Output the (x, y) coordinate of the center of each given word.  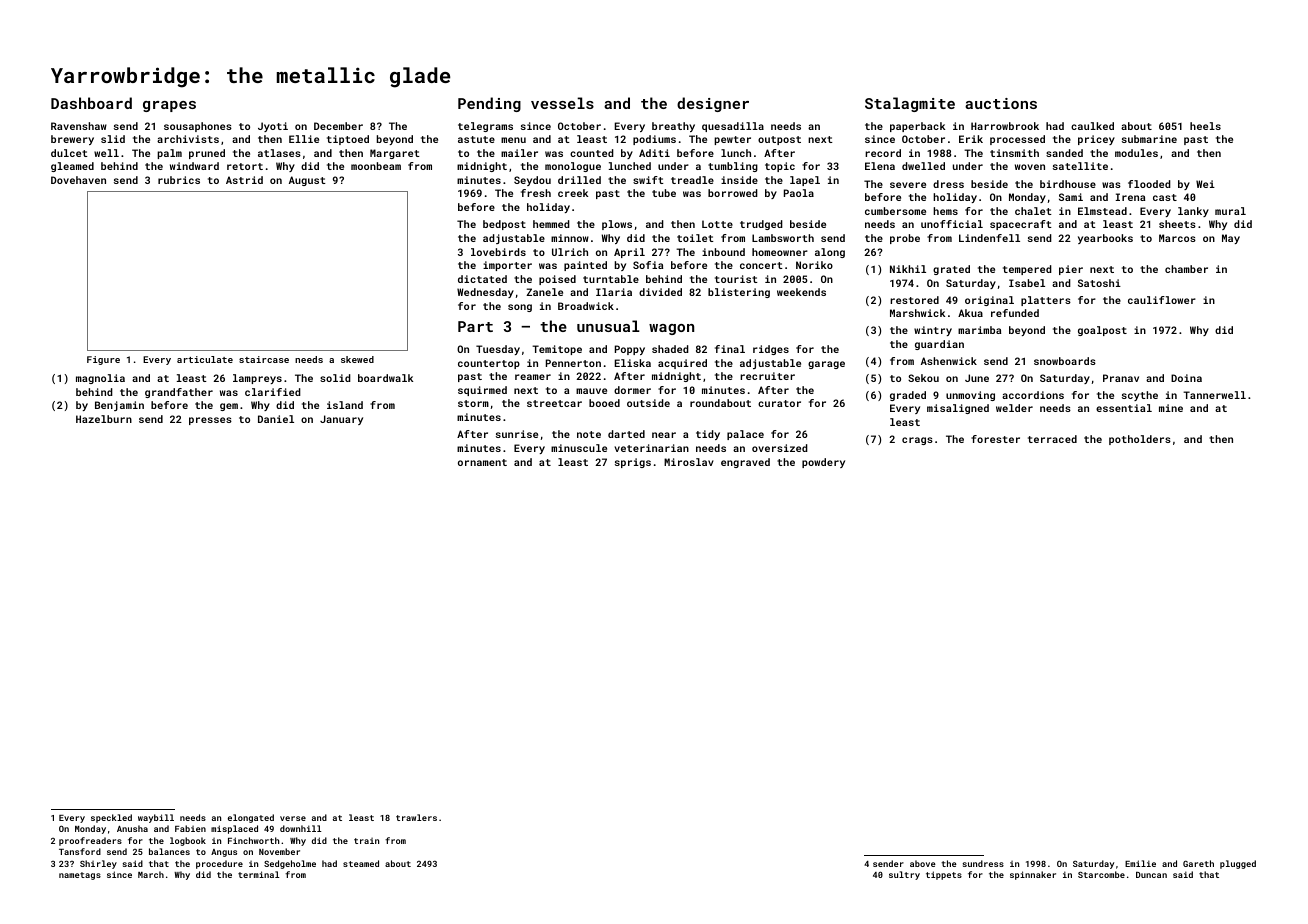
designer (713, 104)
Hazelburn (104, 419)
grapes (169, 106)
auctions (1001, 103)
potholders (1140, 440)
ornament (482, 462)
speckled (111, 818)
